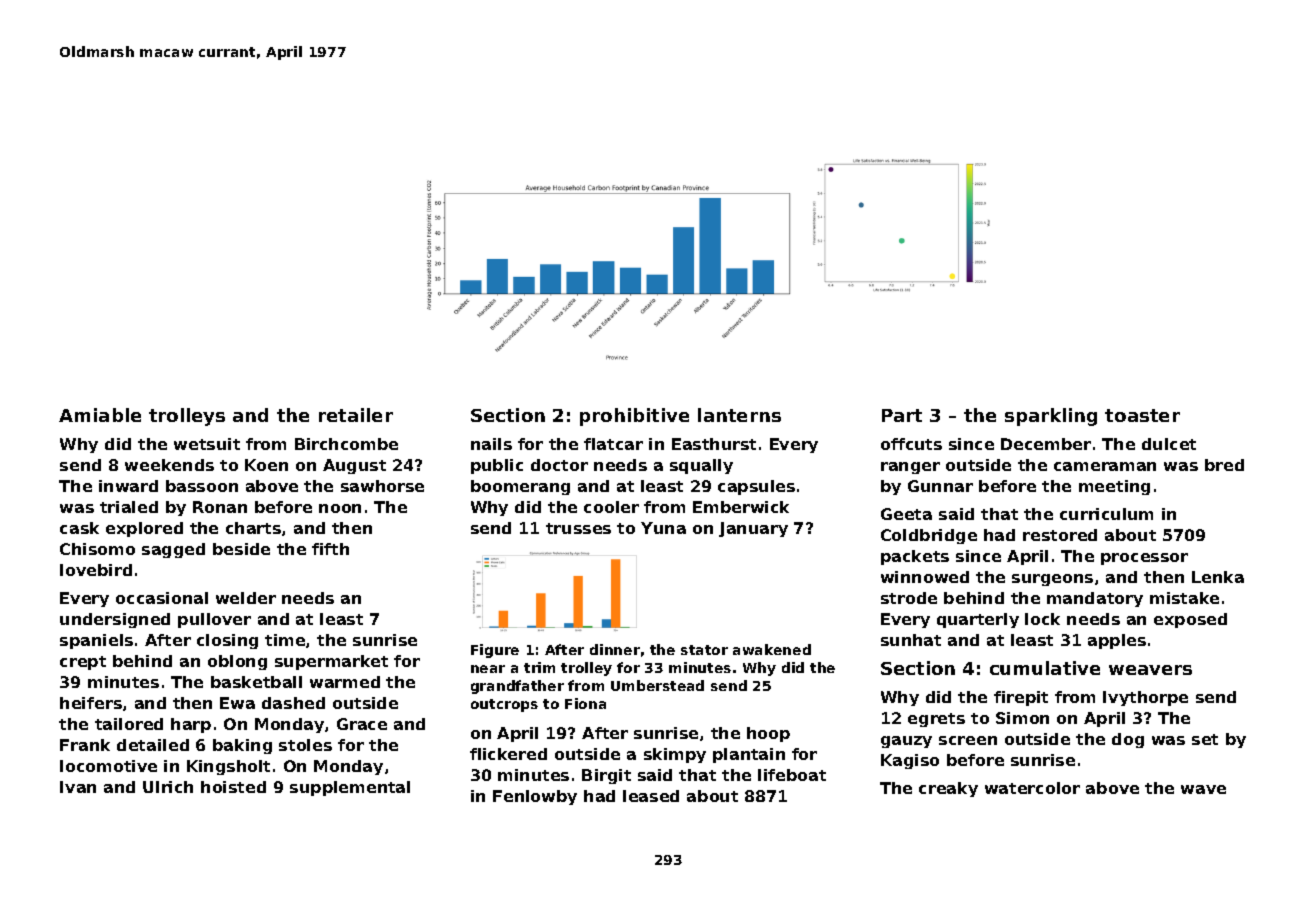 This page has width=1308, height=924. Describe the element at coordinates (929, 536) in the page. I see `Coldbridge` at that location.
